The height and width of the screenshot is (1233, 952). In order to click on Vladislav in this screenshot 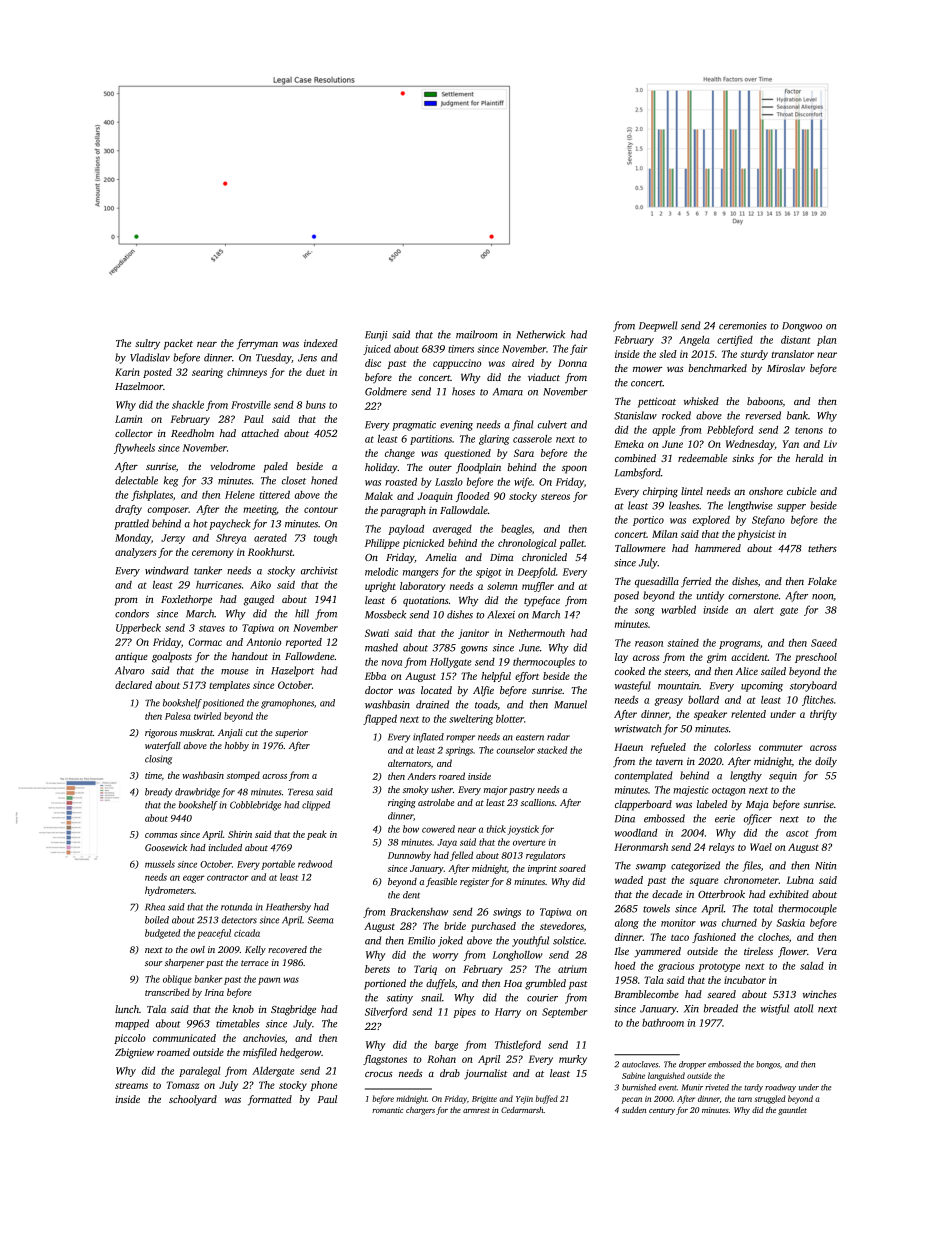, I will do `click(150, 357)`.
